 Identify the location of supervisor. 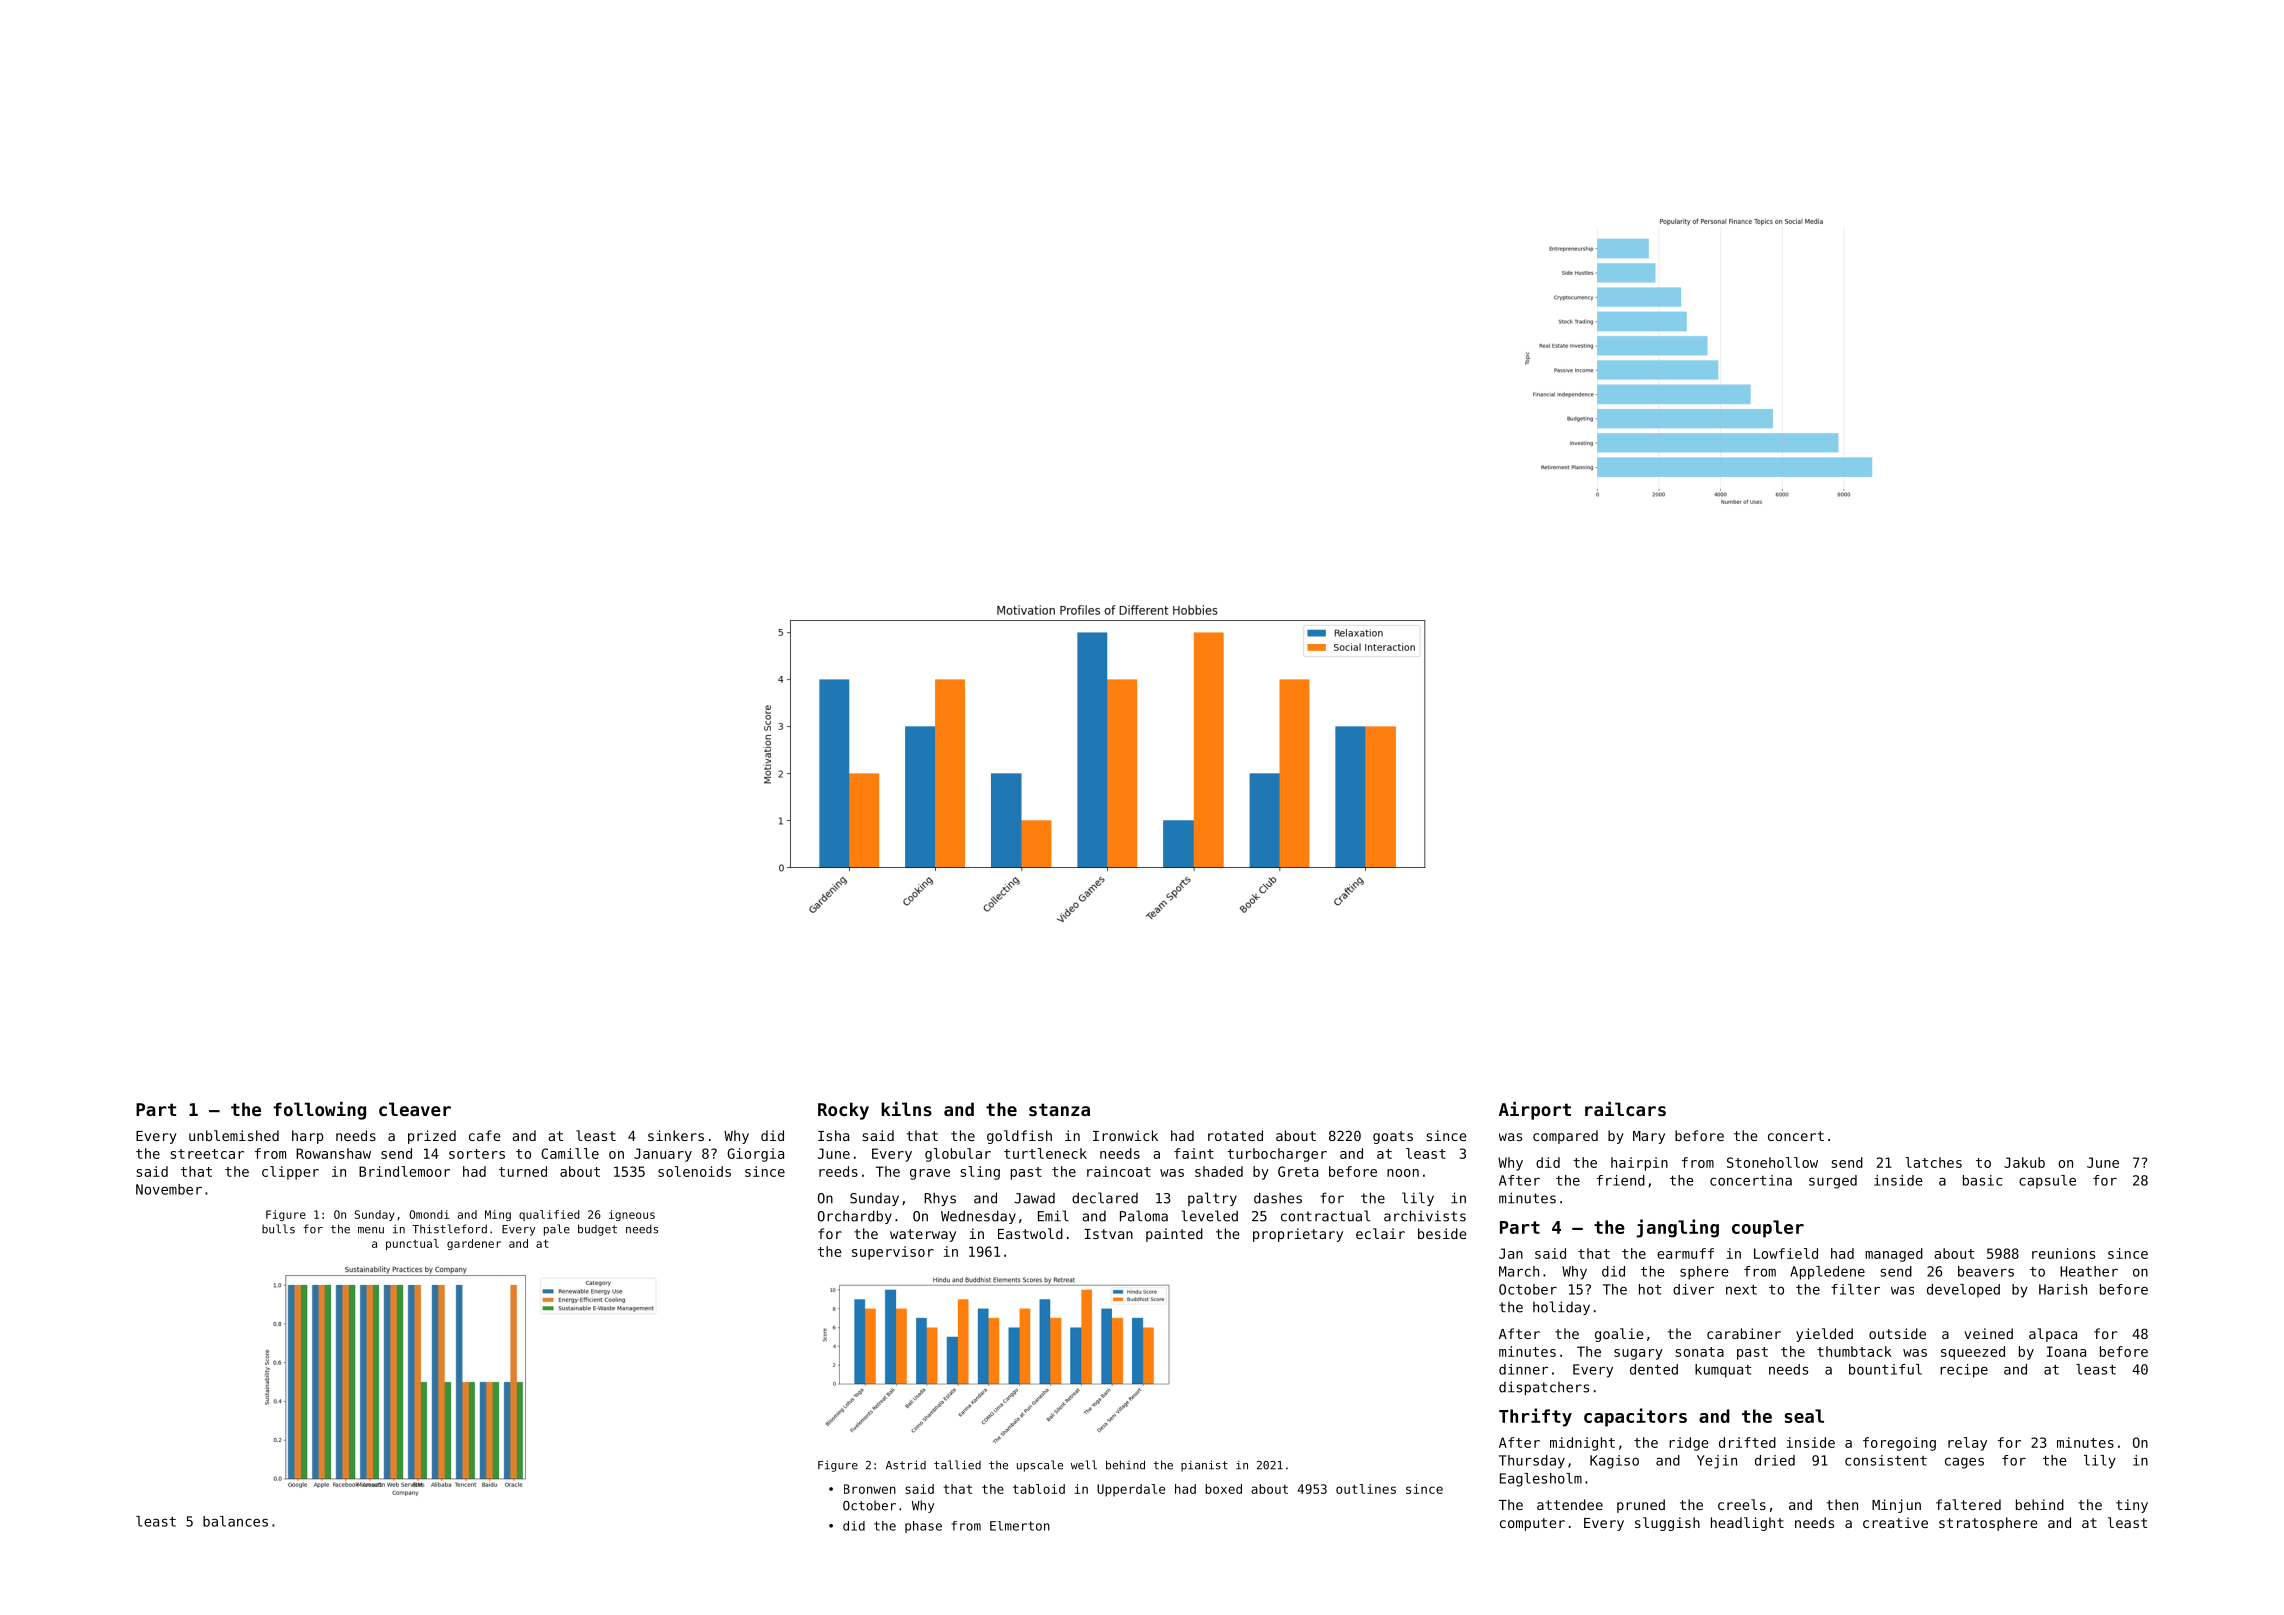
(893, 1253).
